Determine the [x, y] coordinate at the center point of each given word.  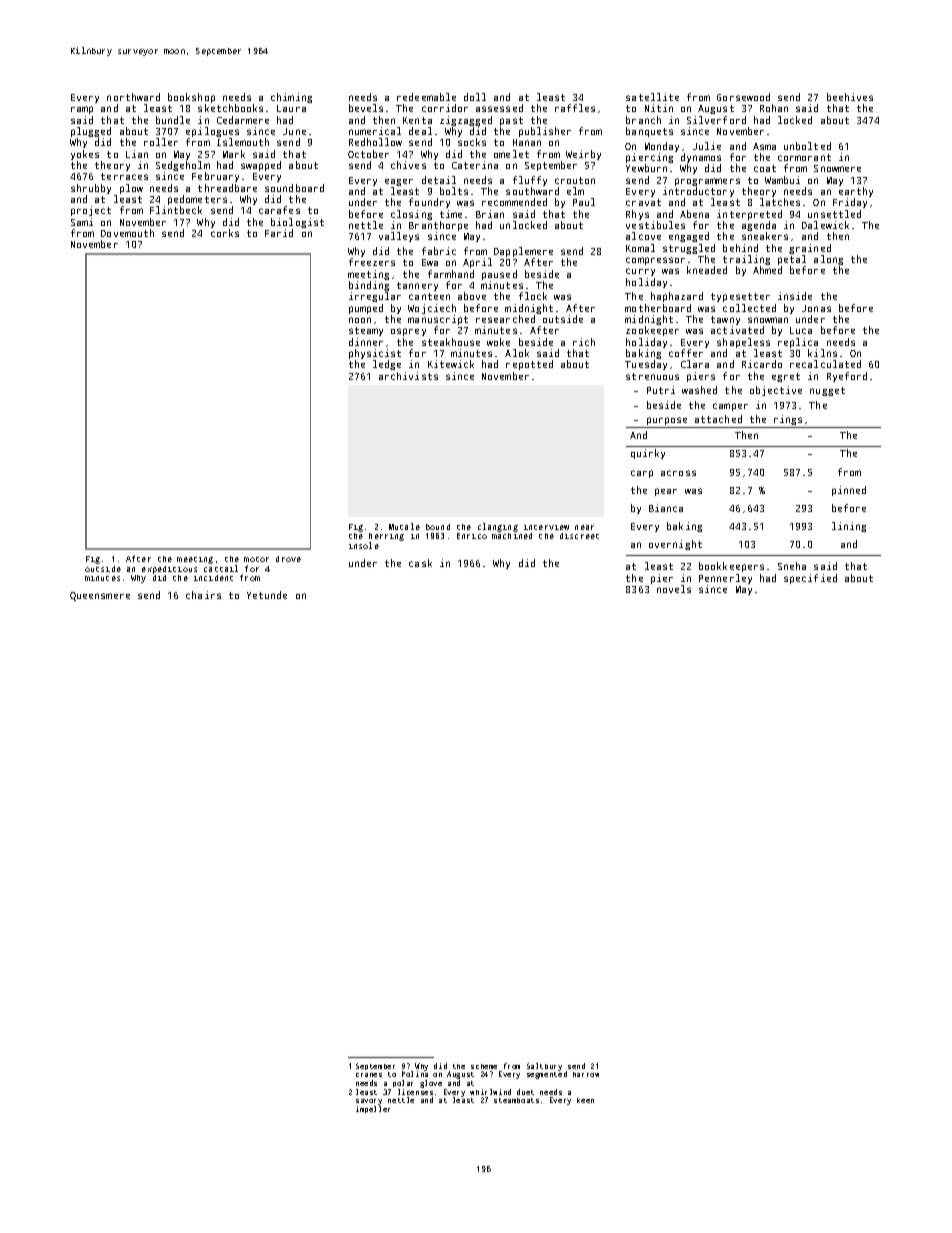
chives [408, 165]
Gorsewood [743, 97]
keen [585, 1100]
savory [369, 1102]
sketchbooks [230, 108]
